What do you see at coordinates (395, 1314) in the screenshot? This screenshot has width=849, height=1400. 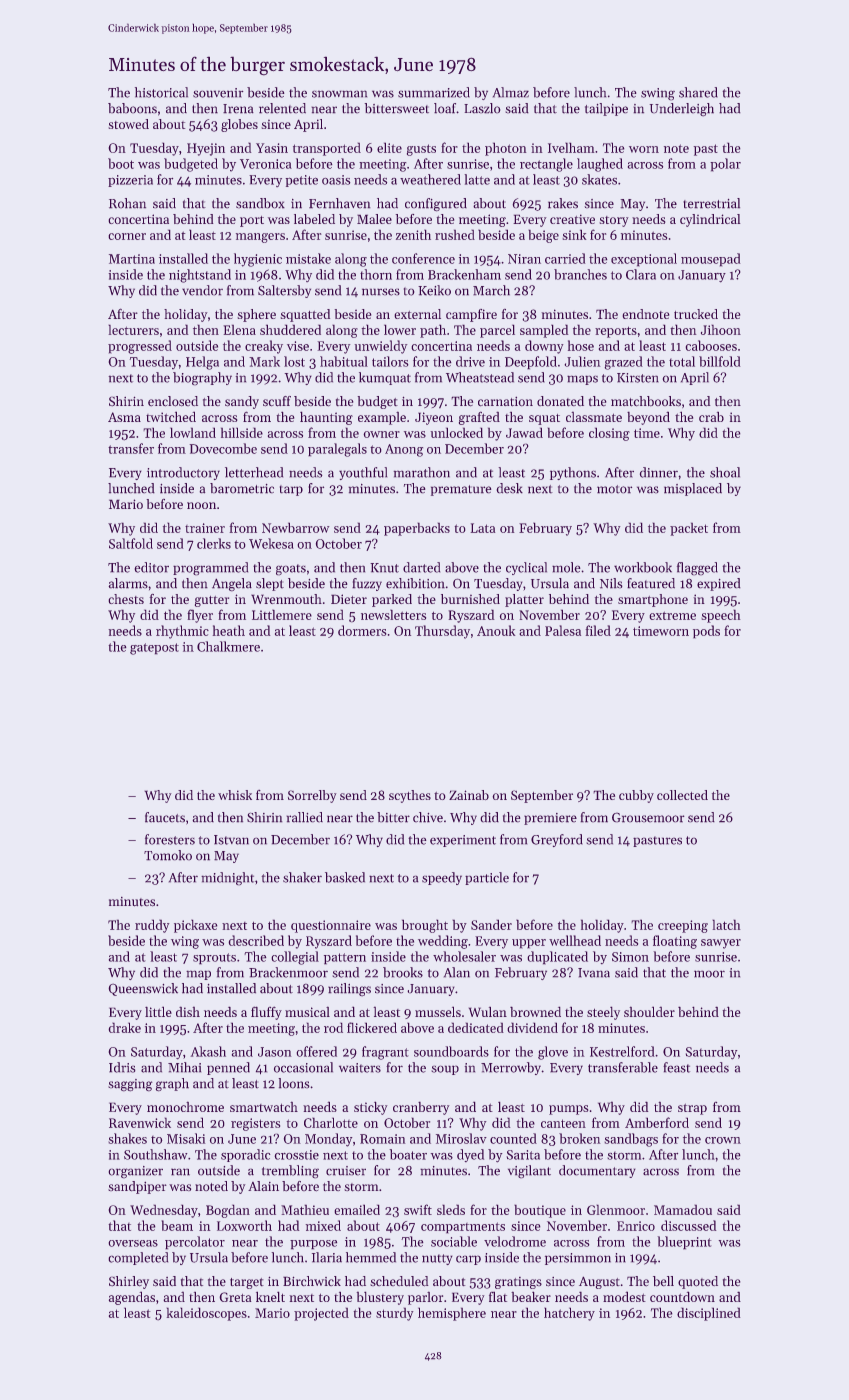 I see `sturdy` at bounding box center [395, 1314].
